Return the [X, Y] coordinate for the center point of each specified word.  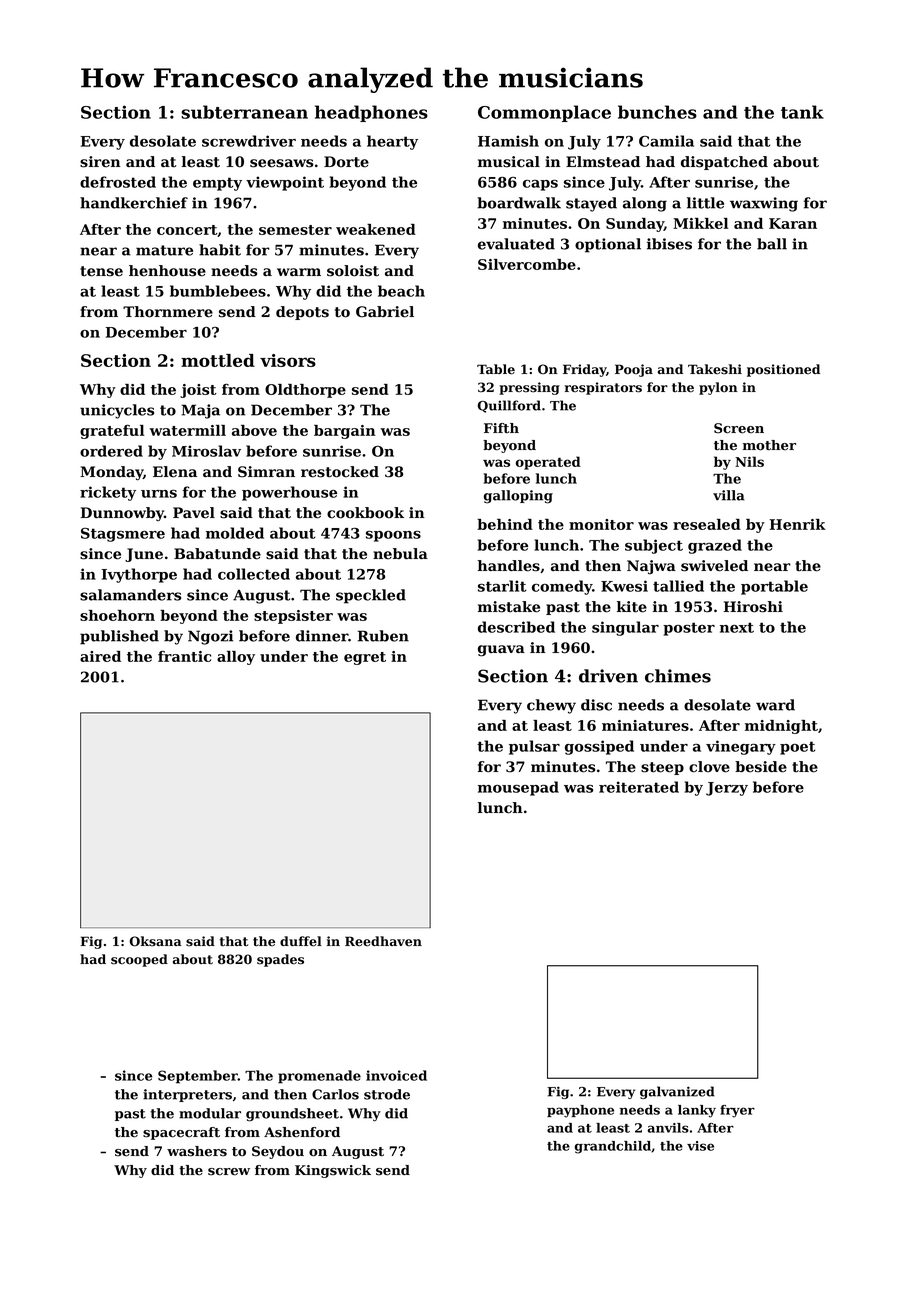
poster [689, 629]
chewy [551, 706]
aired [100, 656]
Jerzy [727, 789]
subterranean [244, 112]
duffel [301, 941]
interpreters [187, 1095]
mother [769, 445]
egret [365, 658]
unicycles [117, 411]
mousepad [518, 788]
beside [761, 767]
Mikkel [700, 223]
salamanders [130, 595]
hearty [392, 142]
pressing [529, 388]
